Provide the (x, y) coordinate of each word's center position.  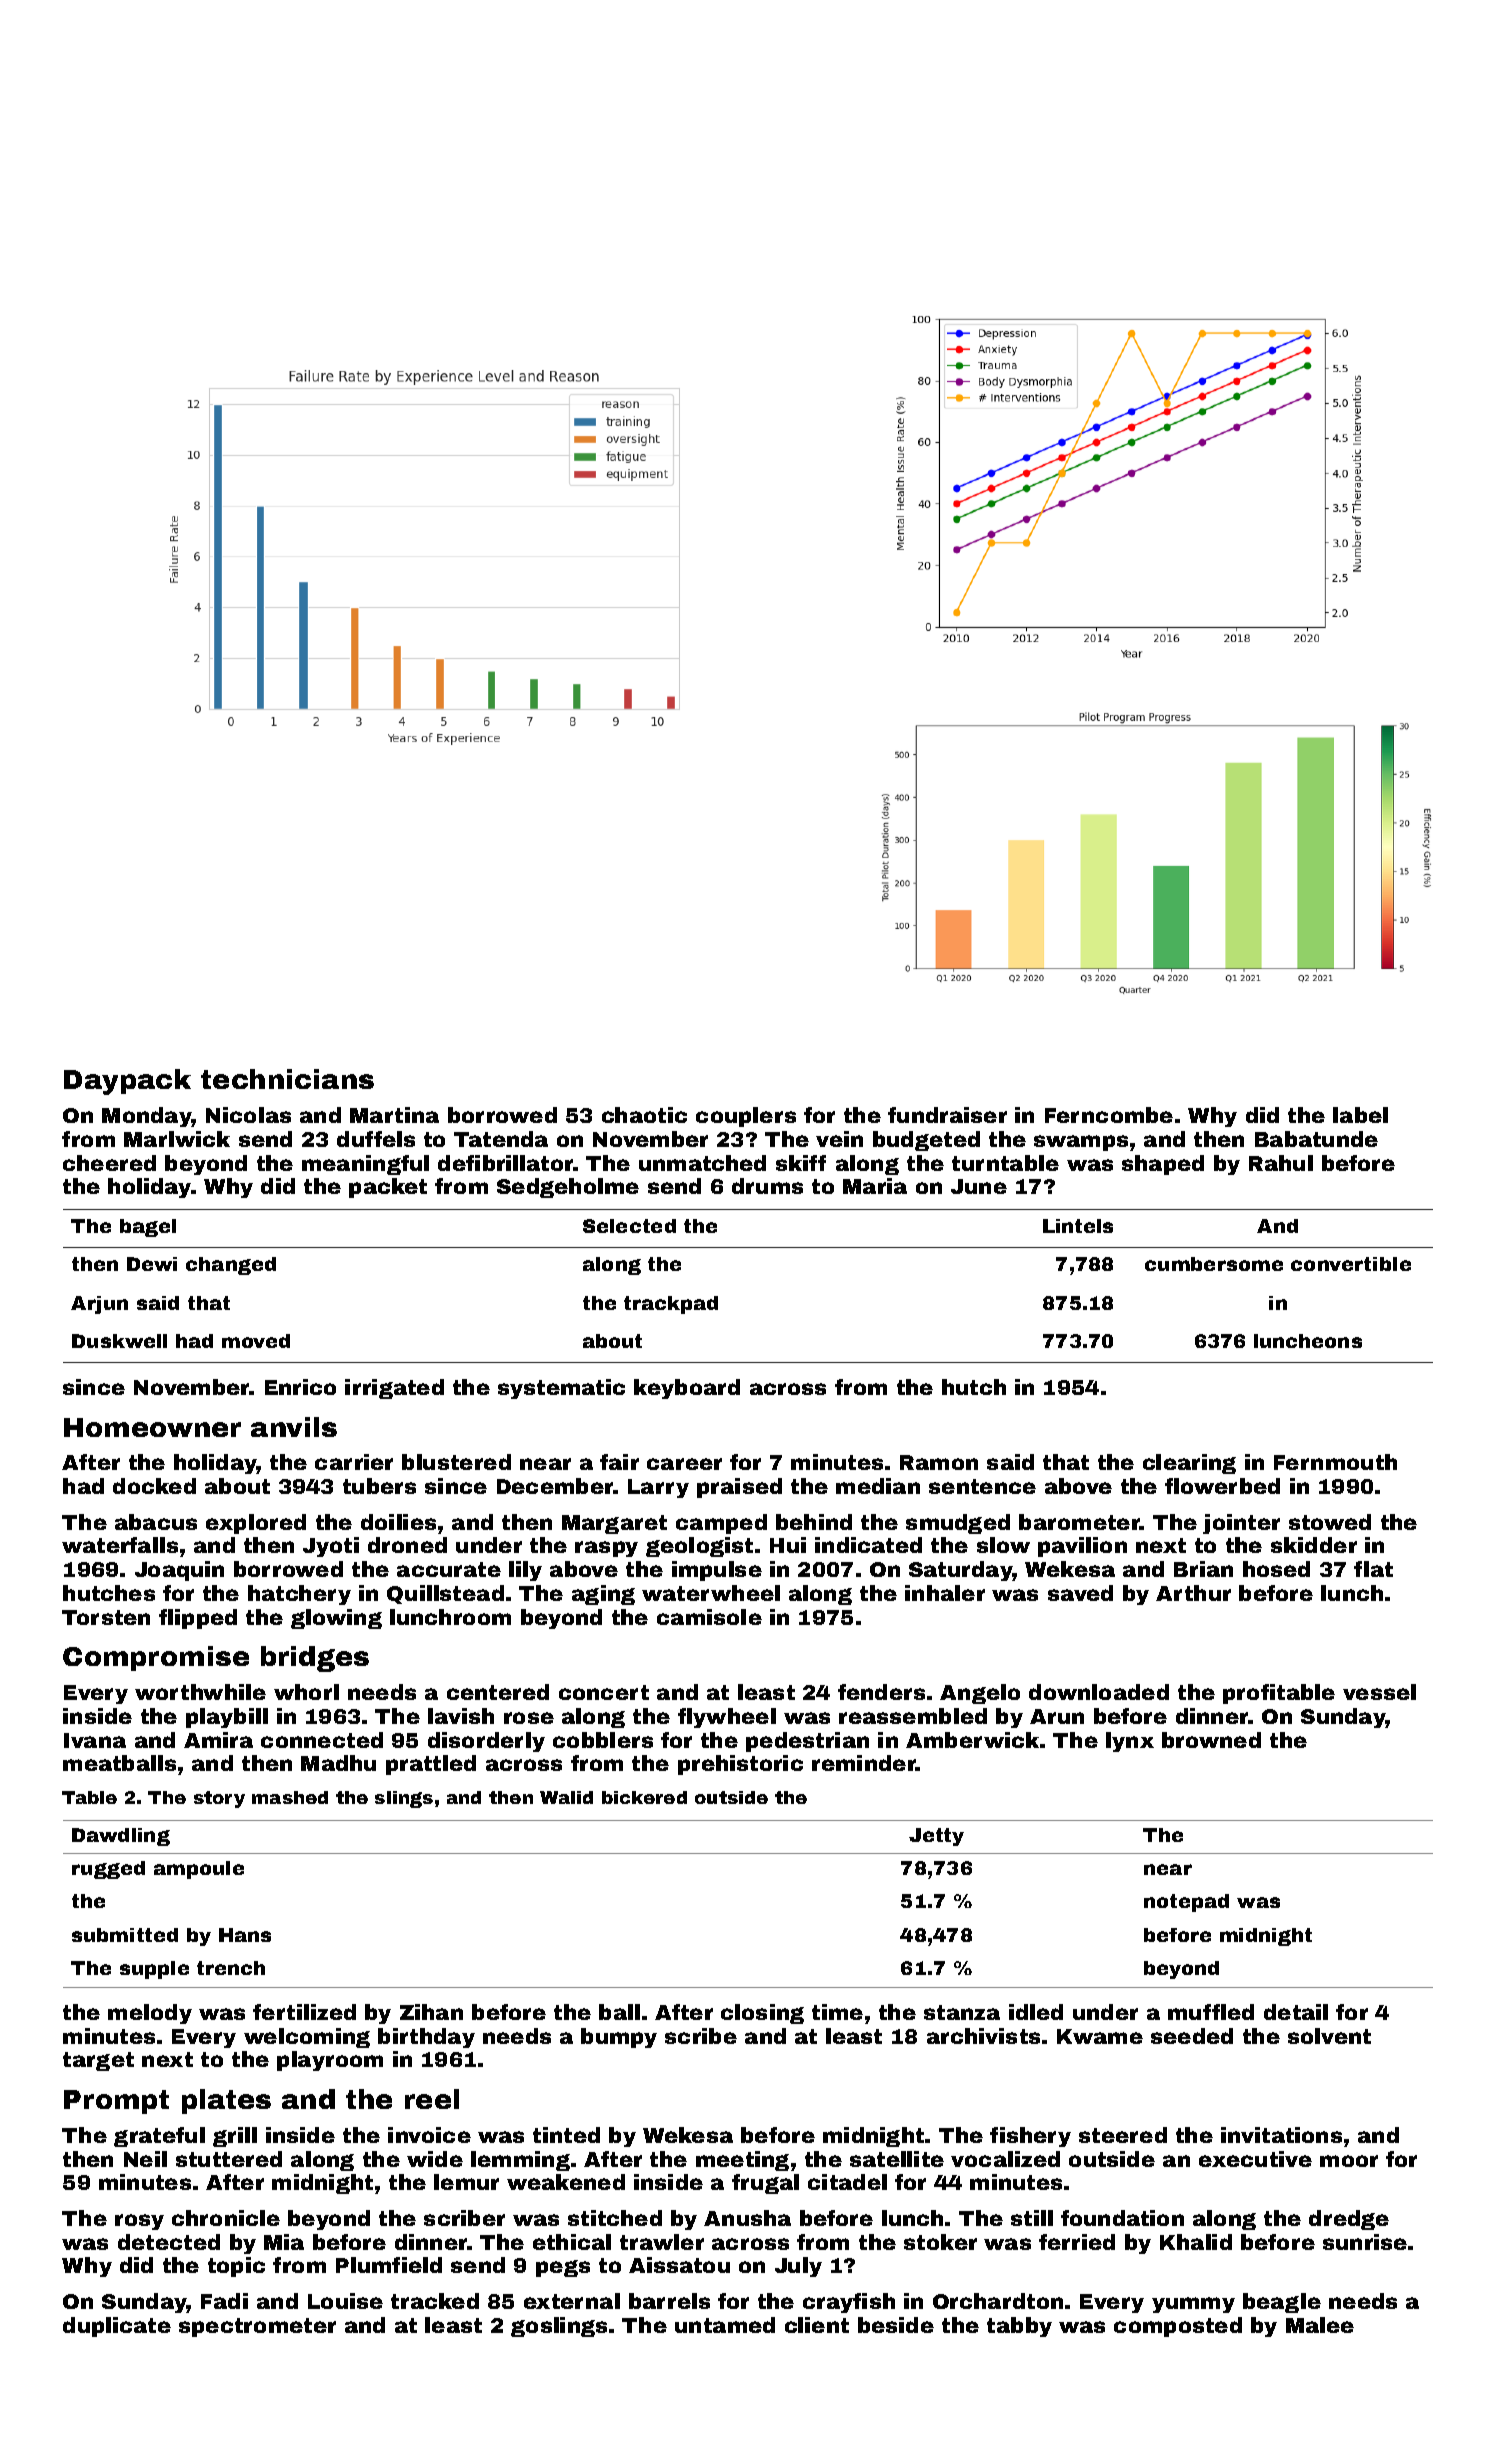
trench (231, 1968)
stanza (962, 2012)
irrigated (394, 1389)
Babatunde (1316, 1139)
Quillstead (445, 1594)
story (219, 1799)
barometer (1079, 1522)
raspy (606, 1549)
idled (1036, 2012)
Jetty (936, 1837)
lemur (466, 2182)
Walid (566, 1797)
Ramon (939, 1462)
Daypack (127, 1082)
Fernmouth (1335, 1462)
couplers (746, 1117)
